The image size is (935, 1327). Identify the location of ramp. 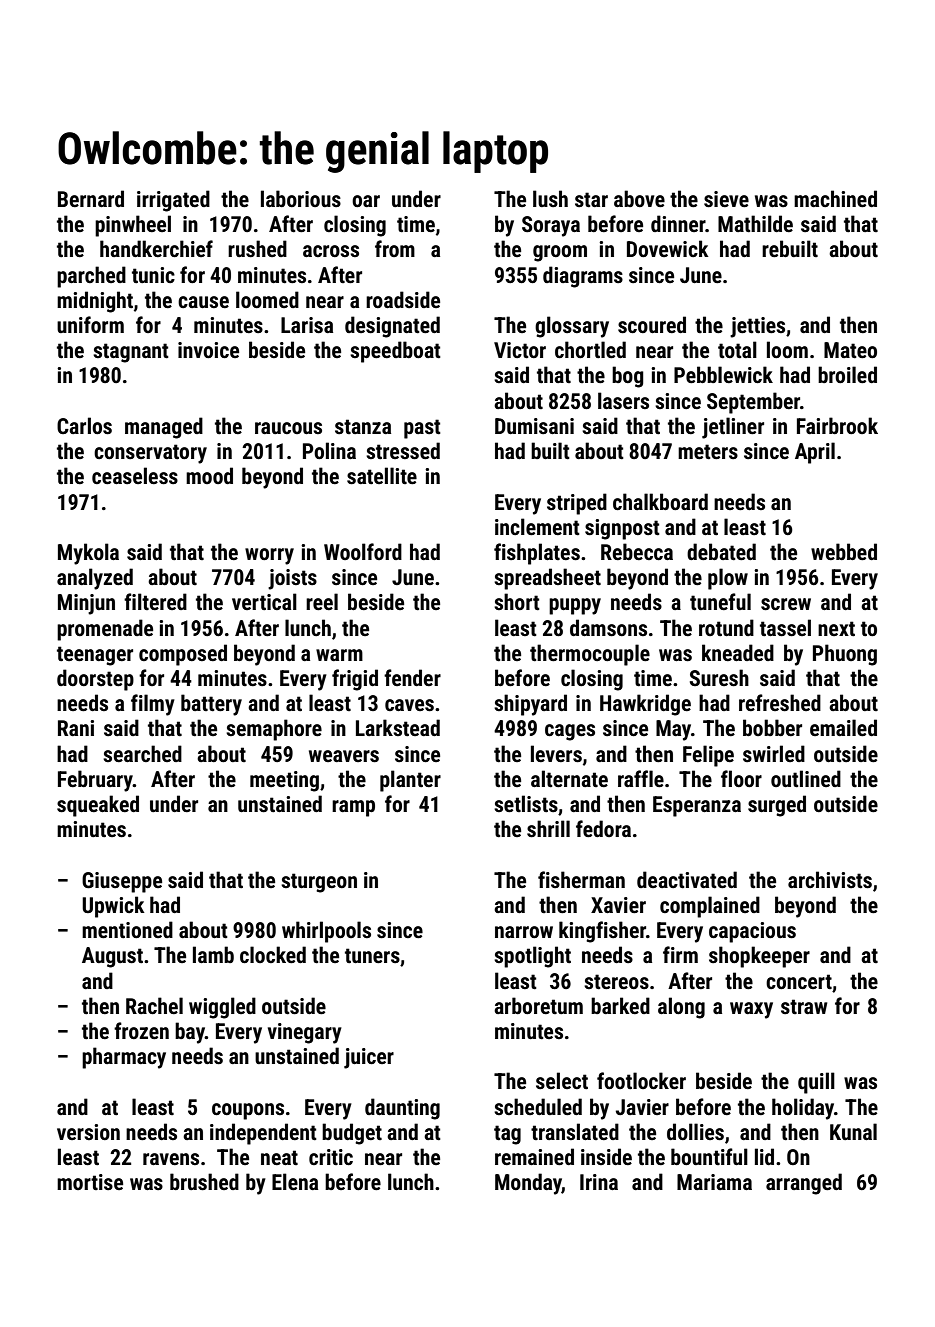
(353, 808).
